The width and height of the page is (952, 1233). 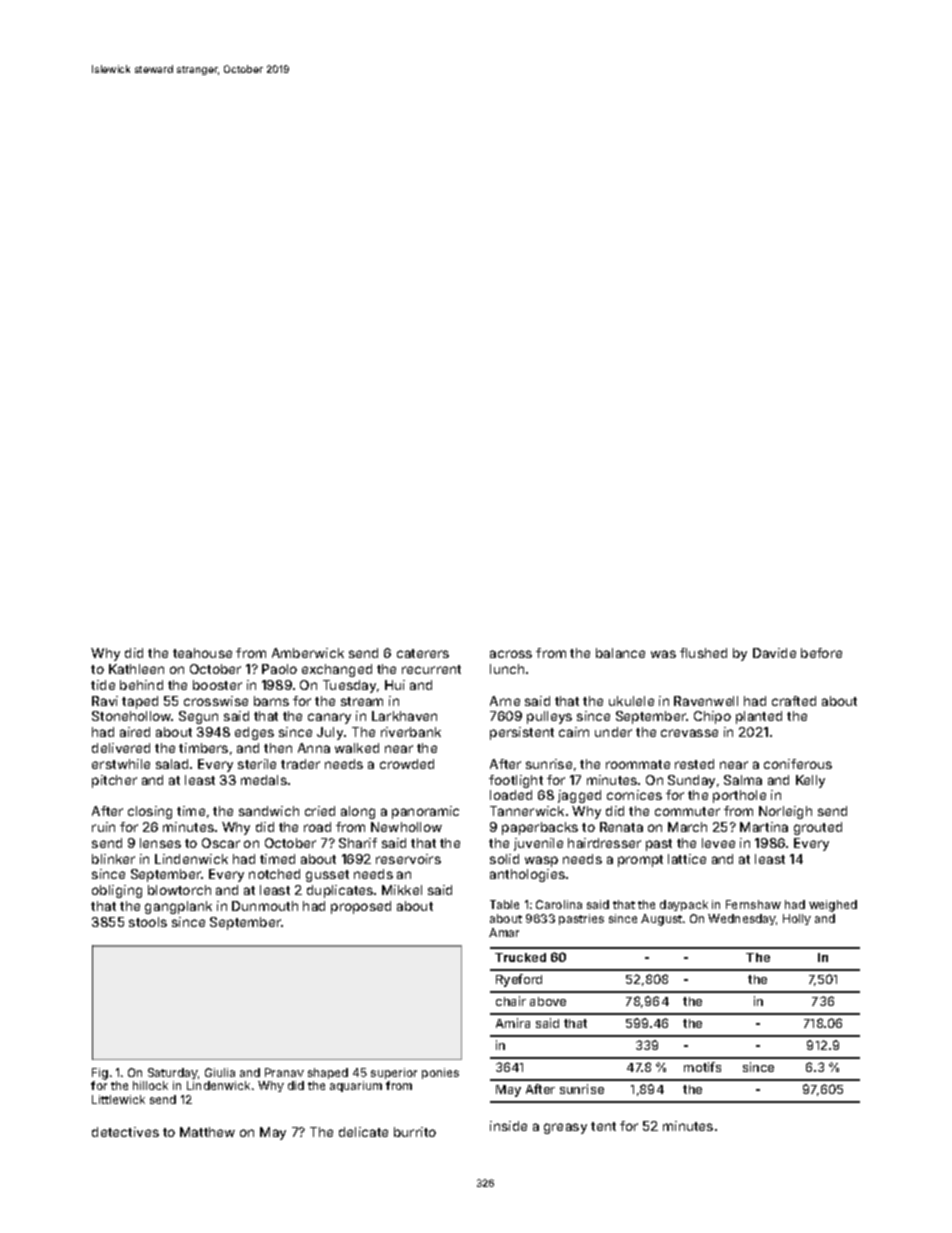 I want to click on Ravi, so click(x=105, y=701).
